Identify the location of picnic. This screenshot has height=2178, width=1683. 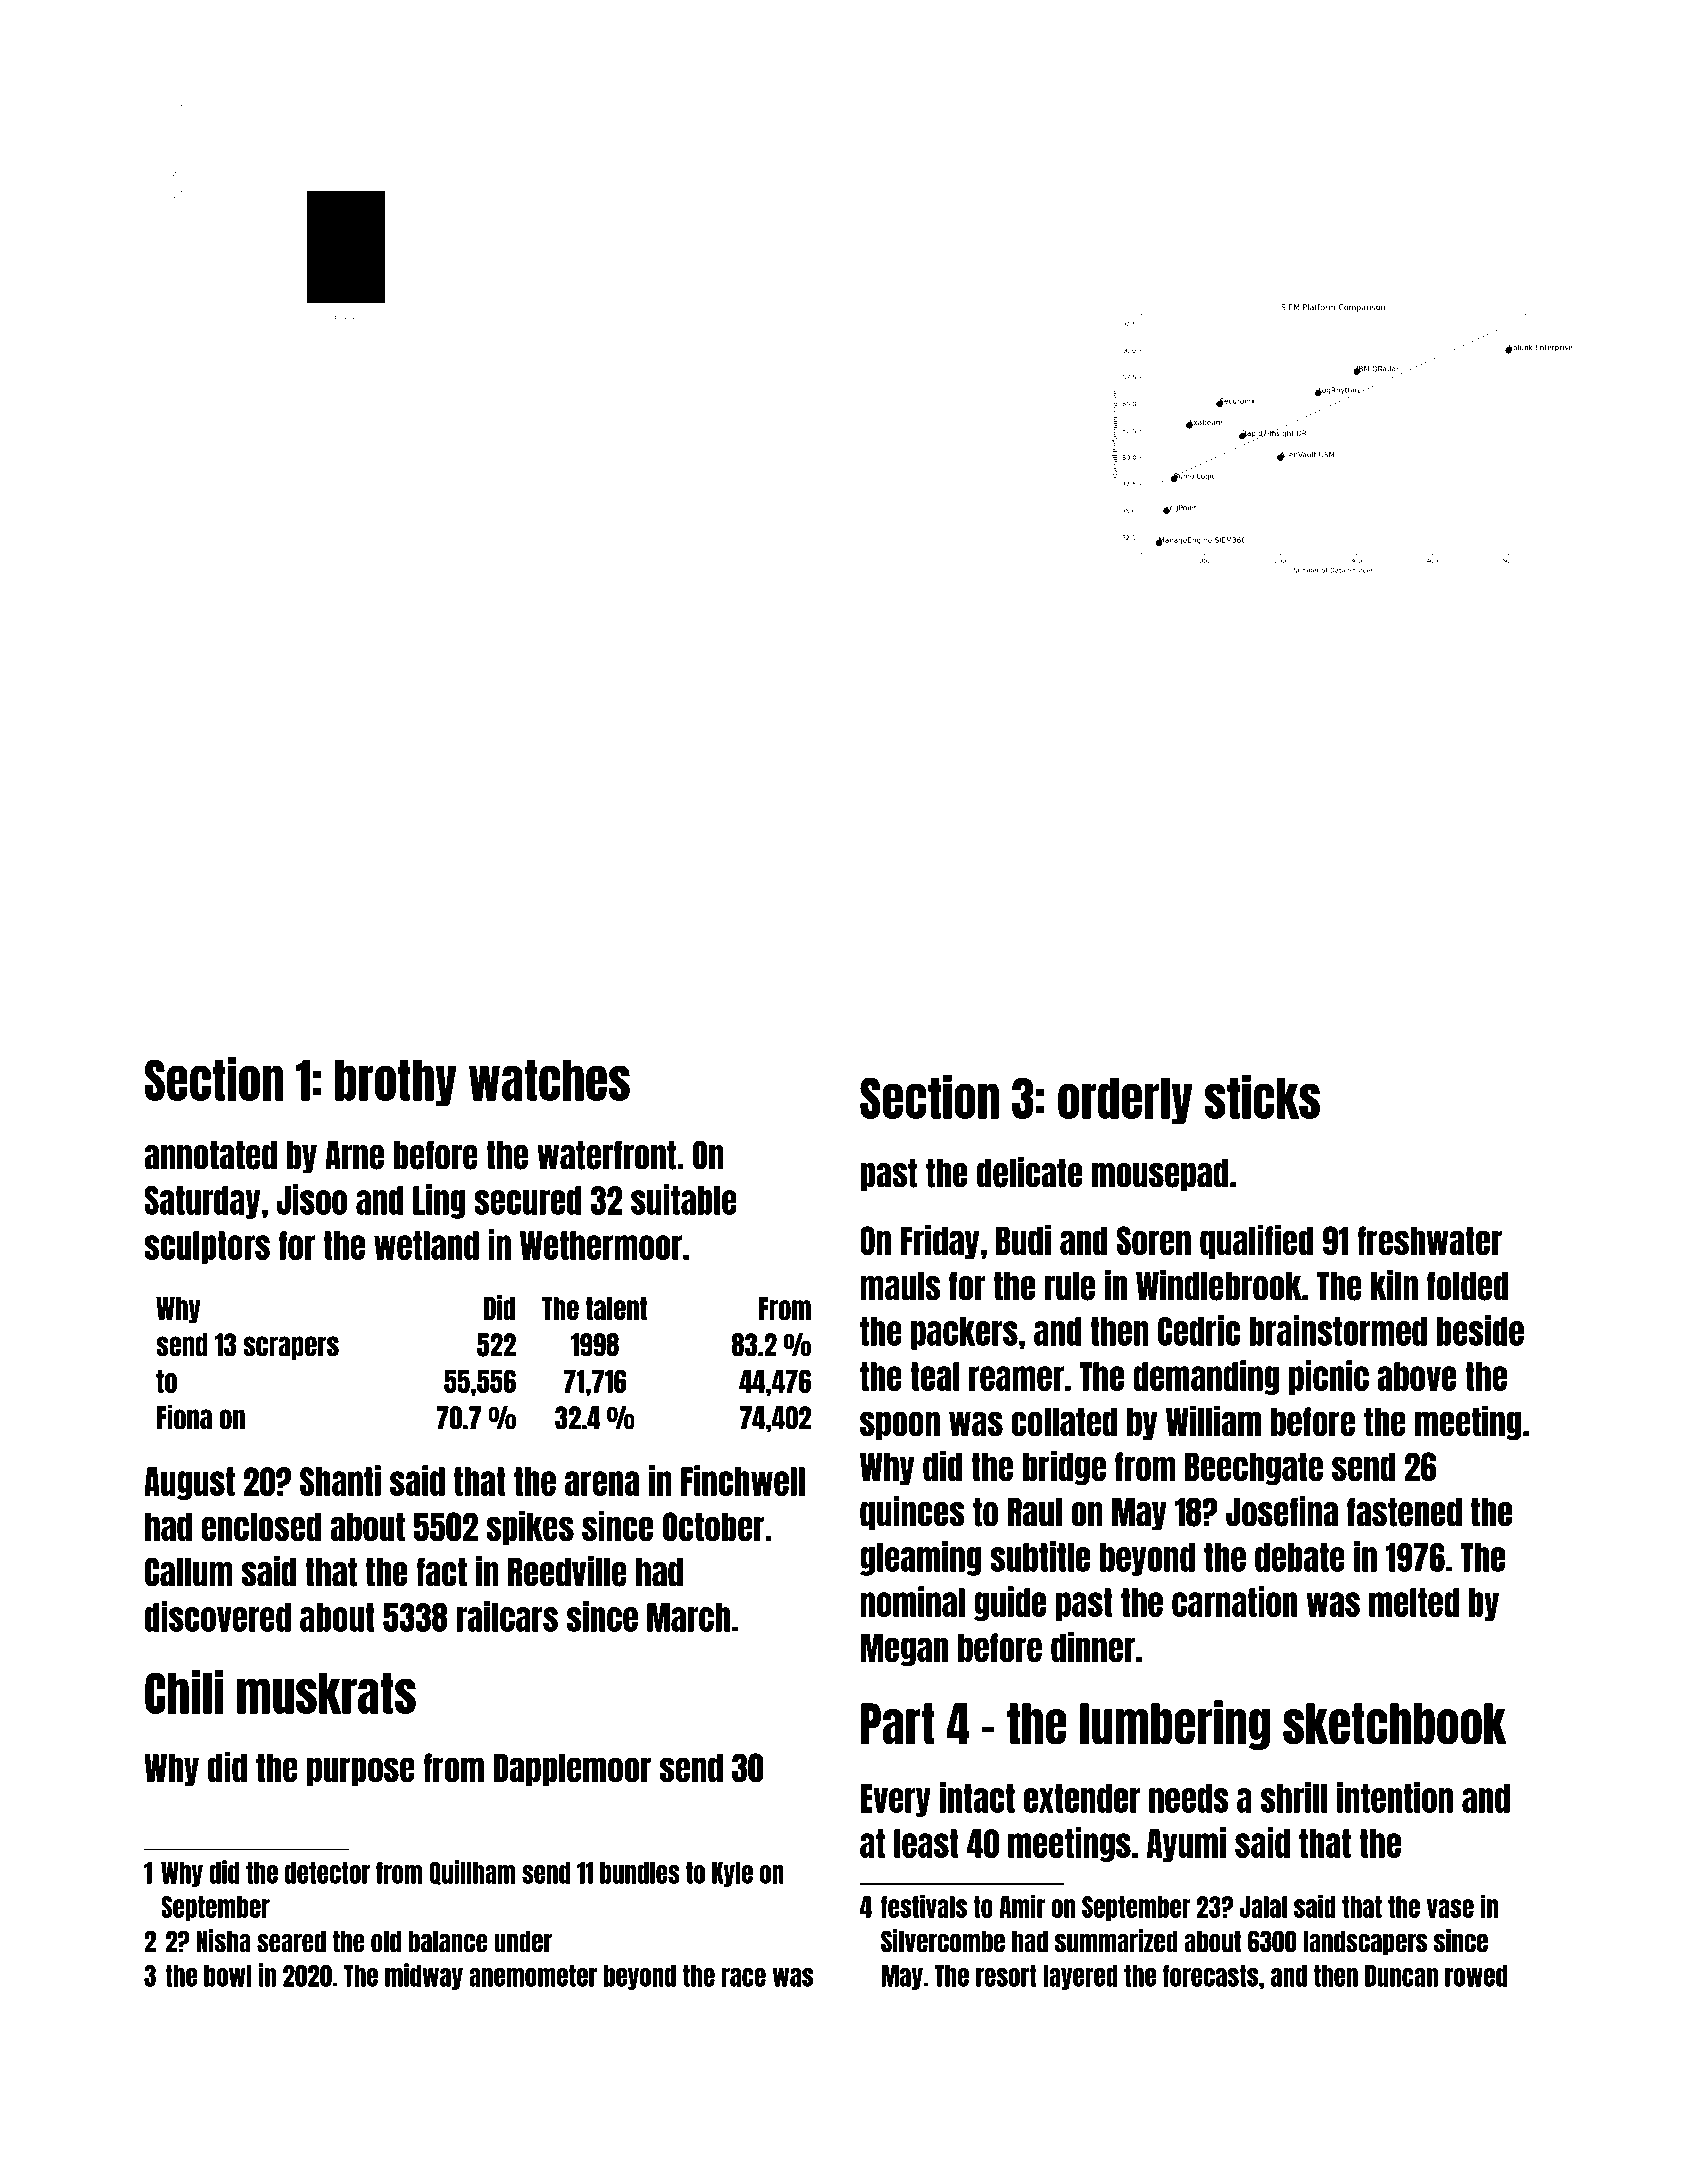
(1329, 1377).
